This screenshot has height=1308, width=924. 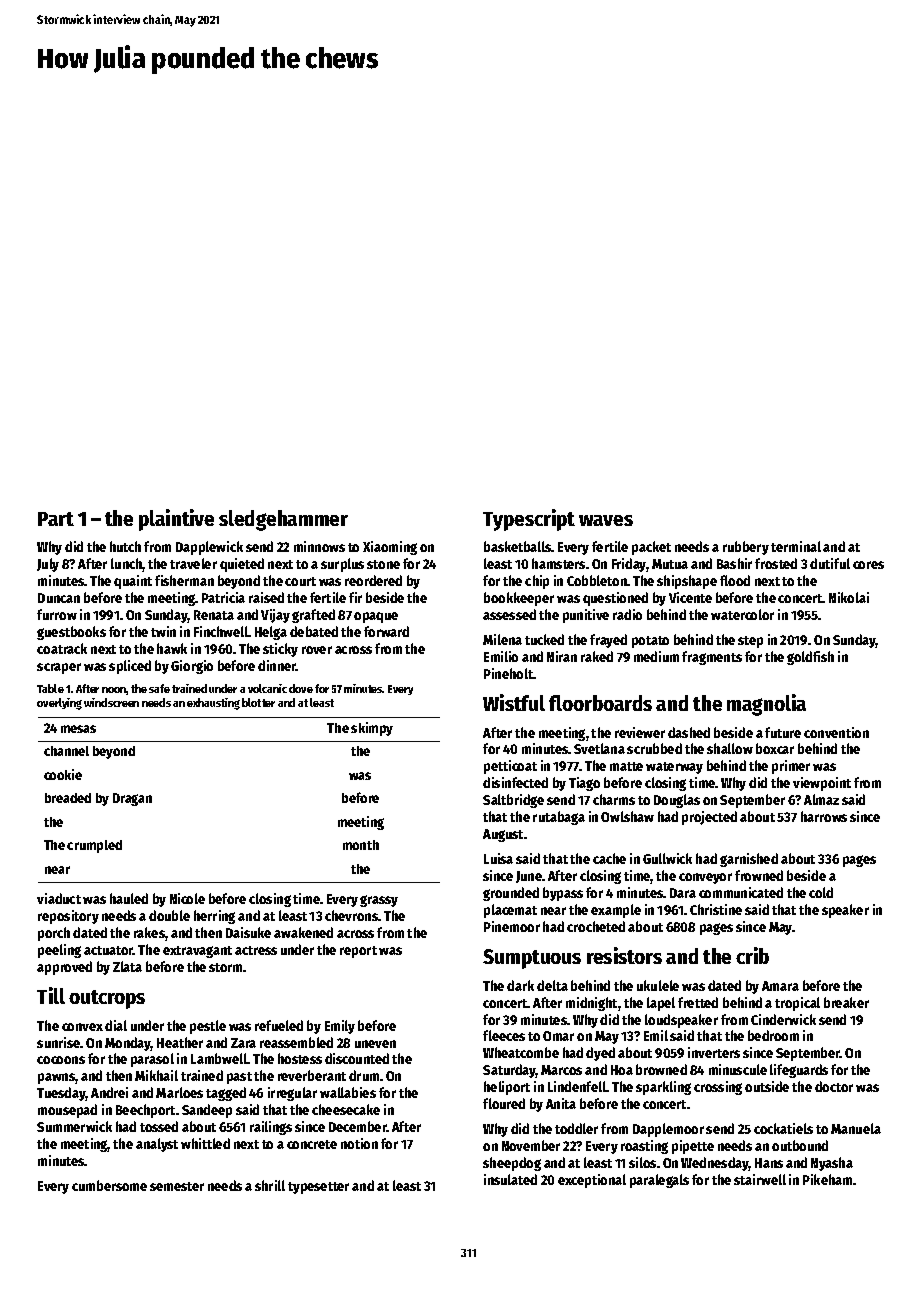 What do you see at coordinates (511, 894) in the screenshot?
I see `grounded` at bounding box center [511, 894].
